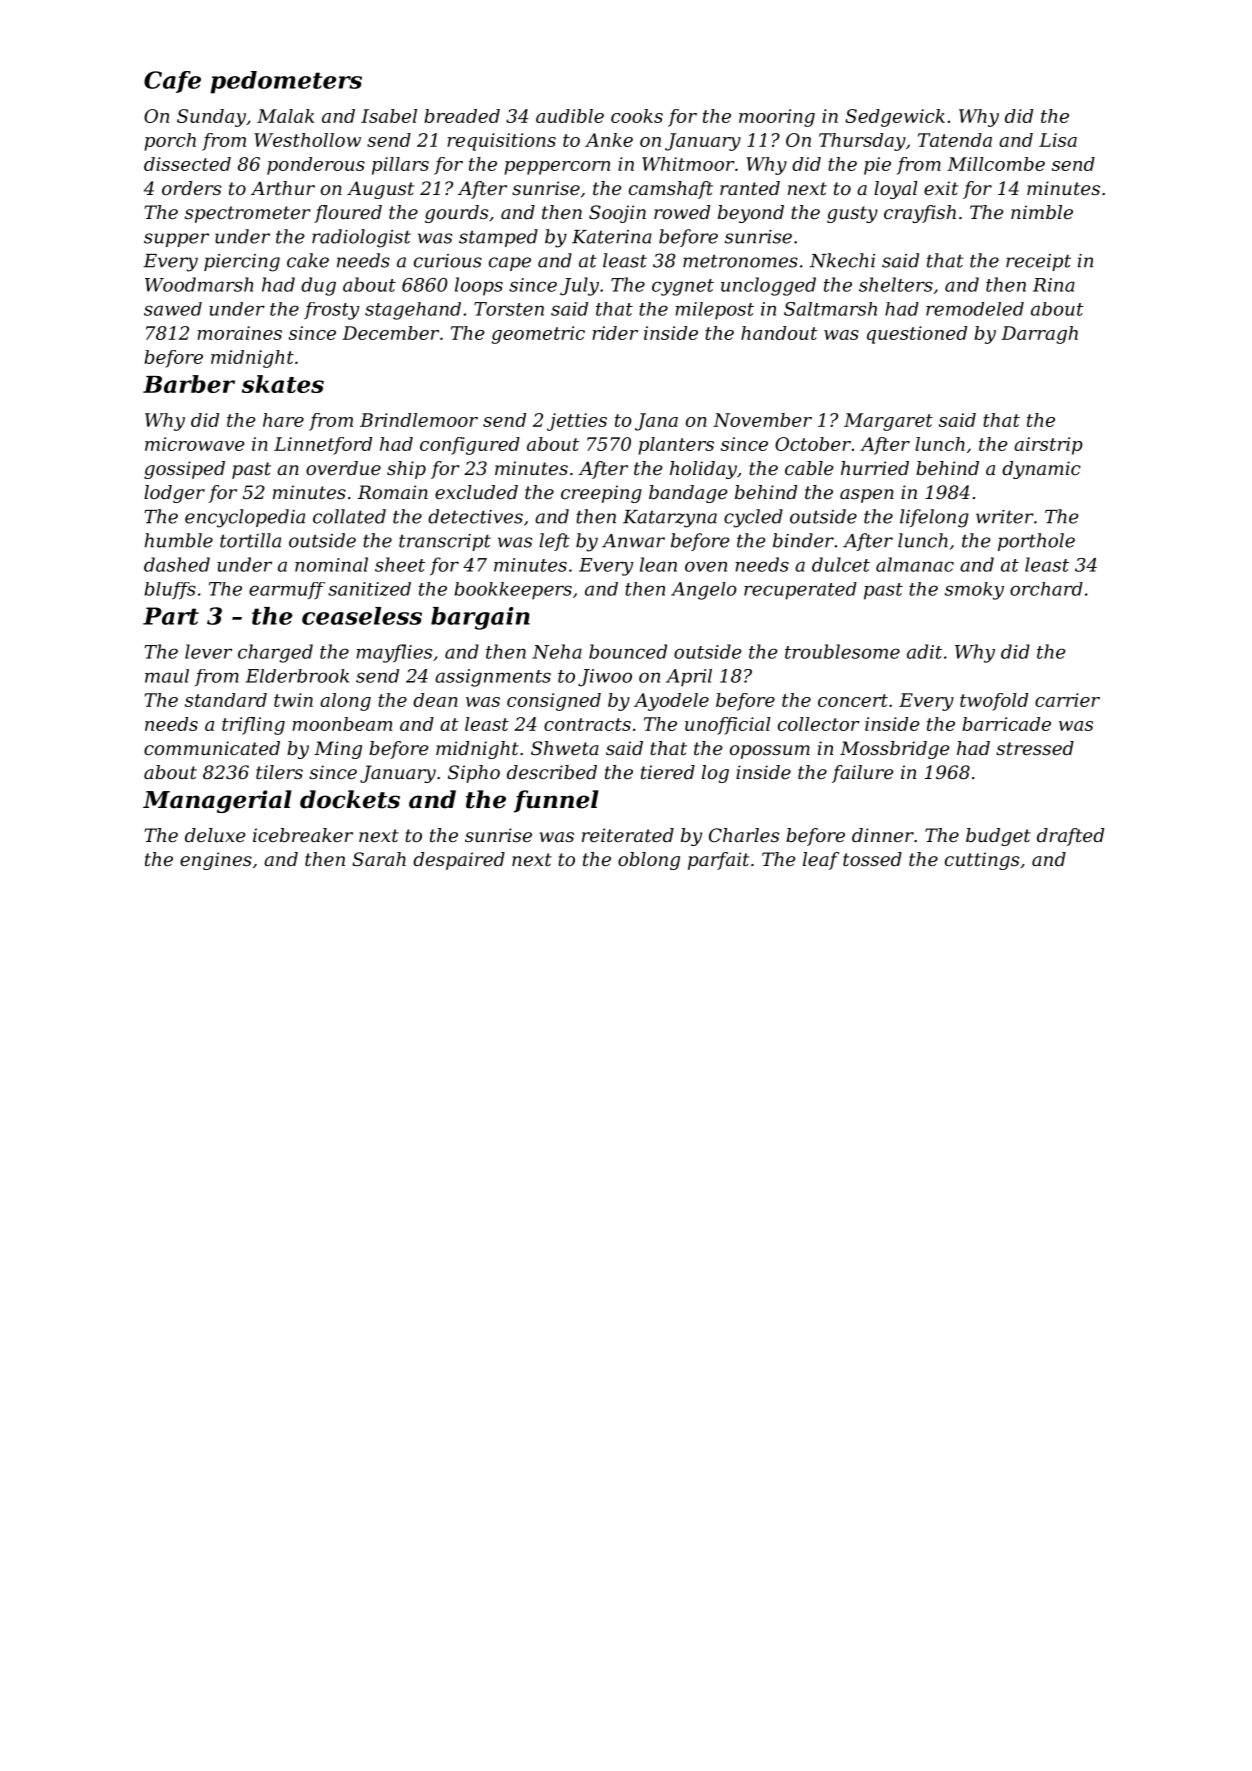 The height and width of the screenshot is (1771, 1252). I want to click on trifling, so click(253, 726).
